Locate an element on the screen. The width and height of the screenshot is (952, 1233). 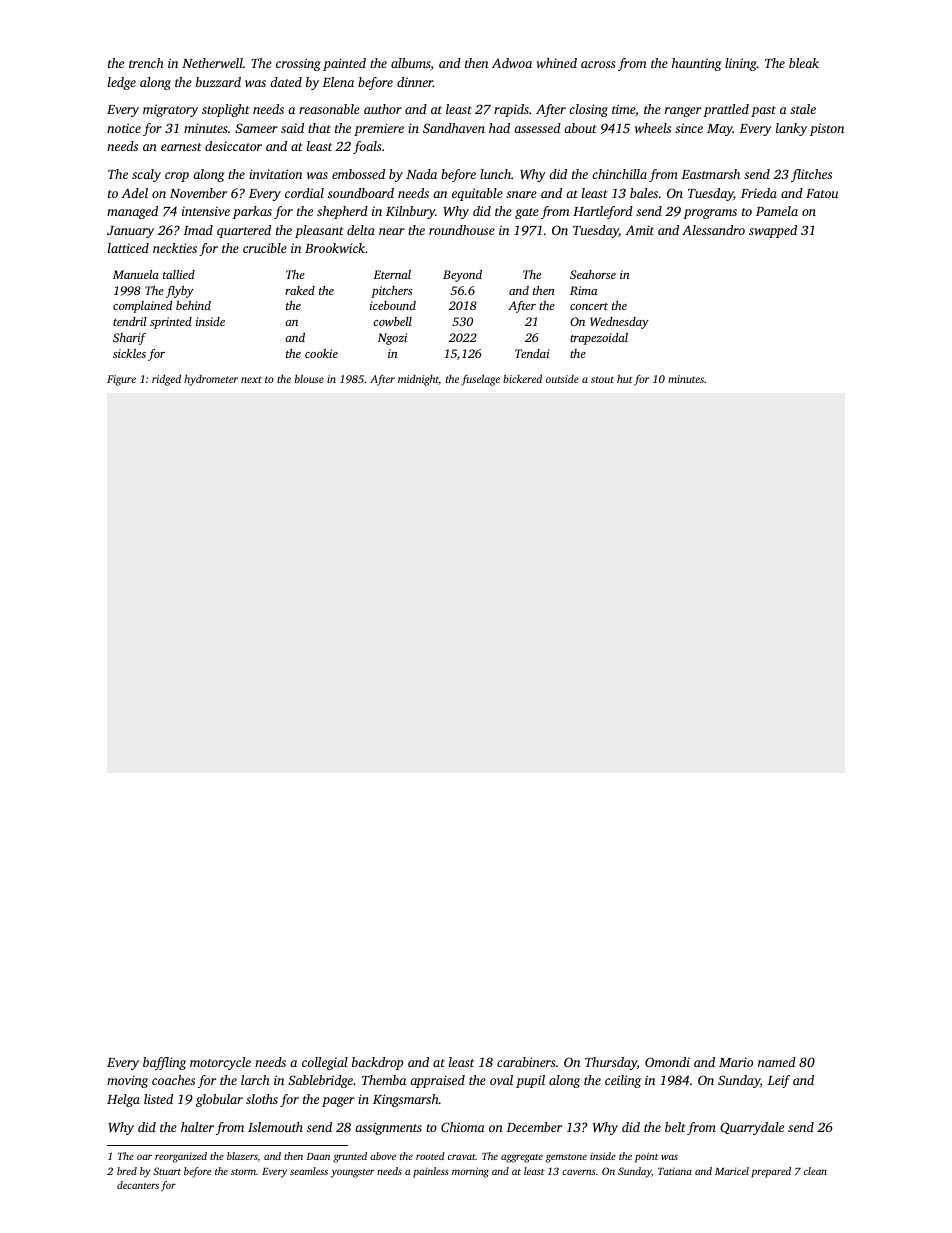
backdrop is located at coordinates (377, 1063).
